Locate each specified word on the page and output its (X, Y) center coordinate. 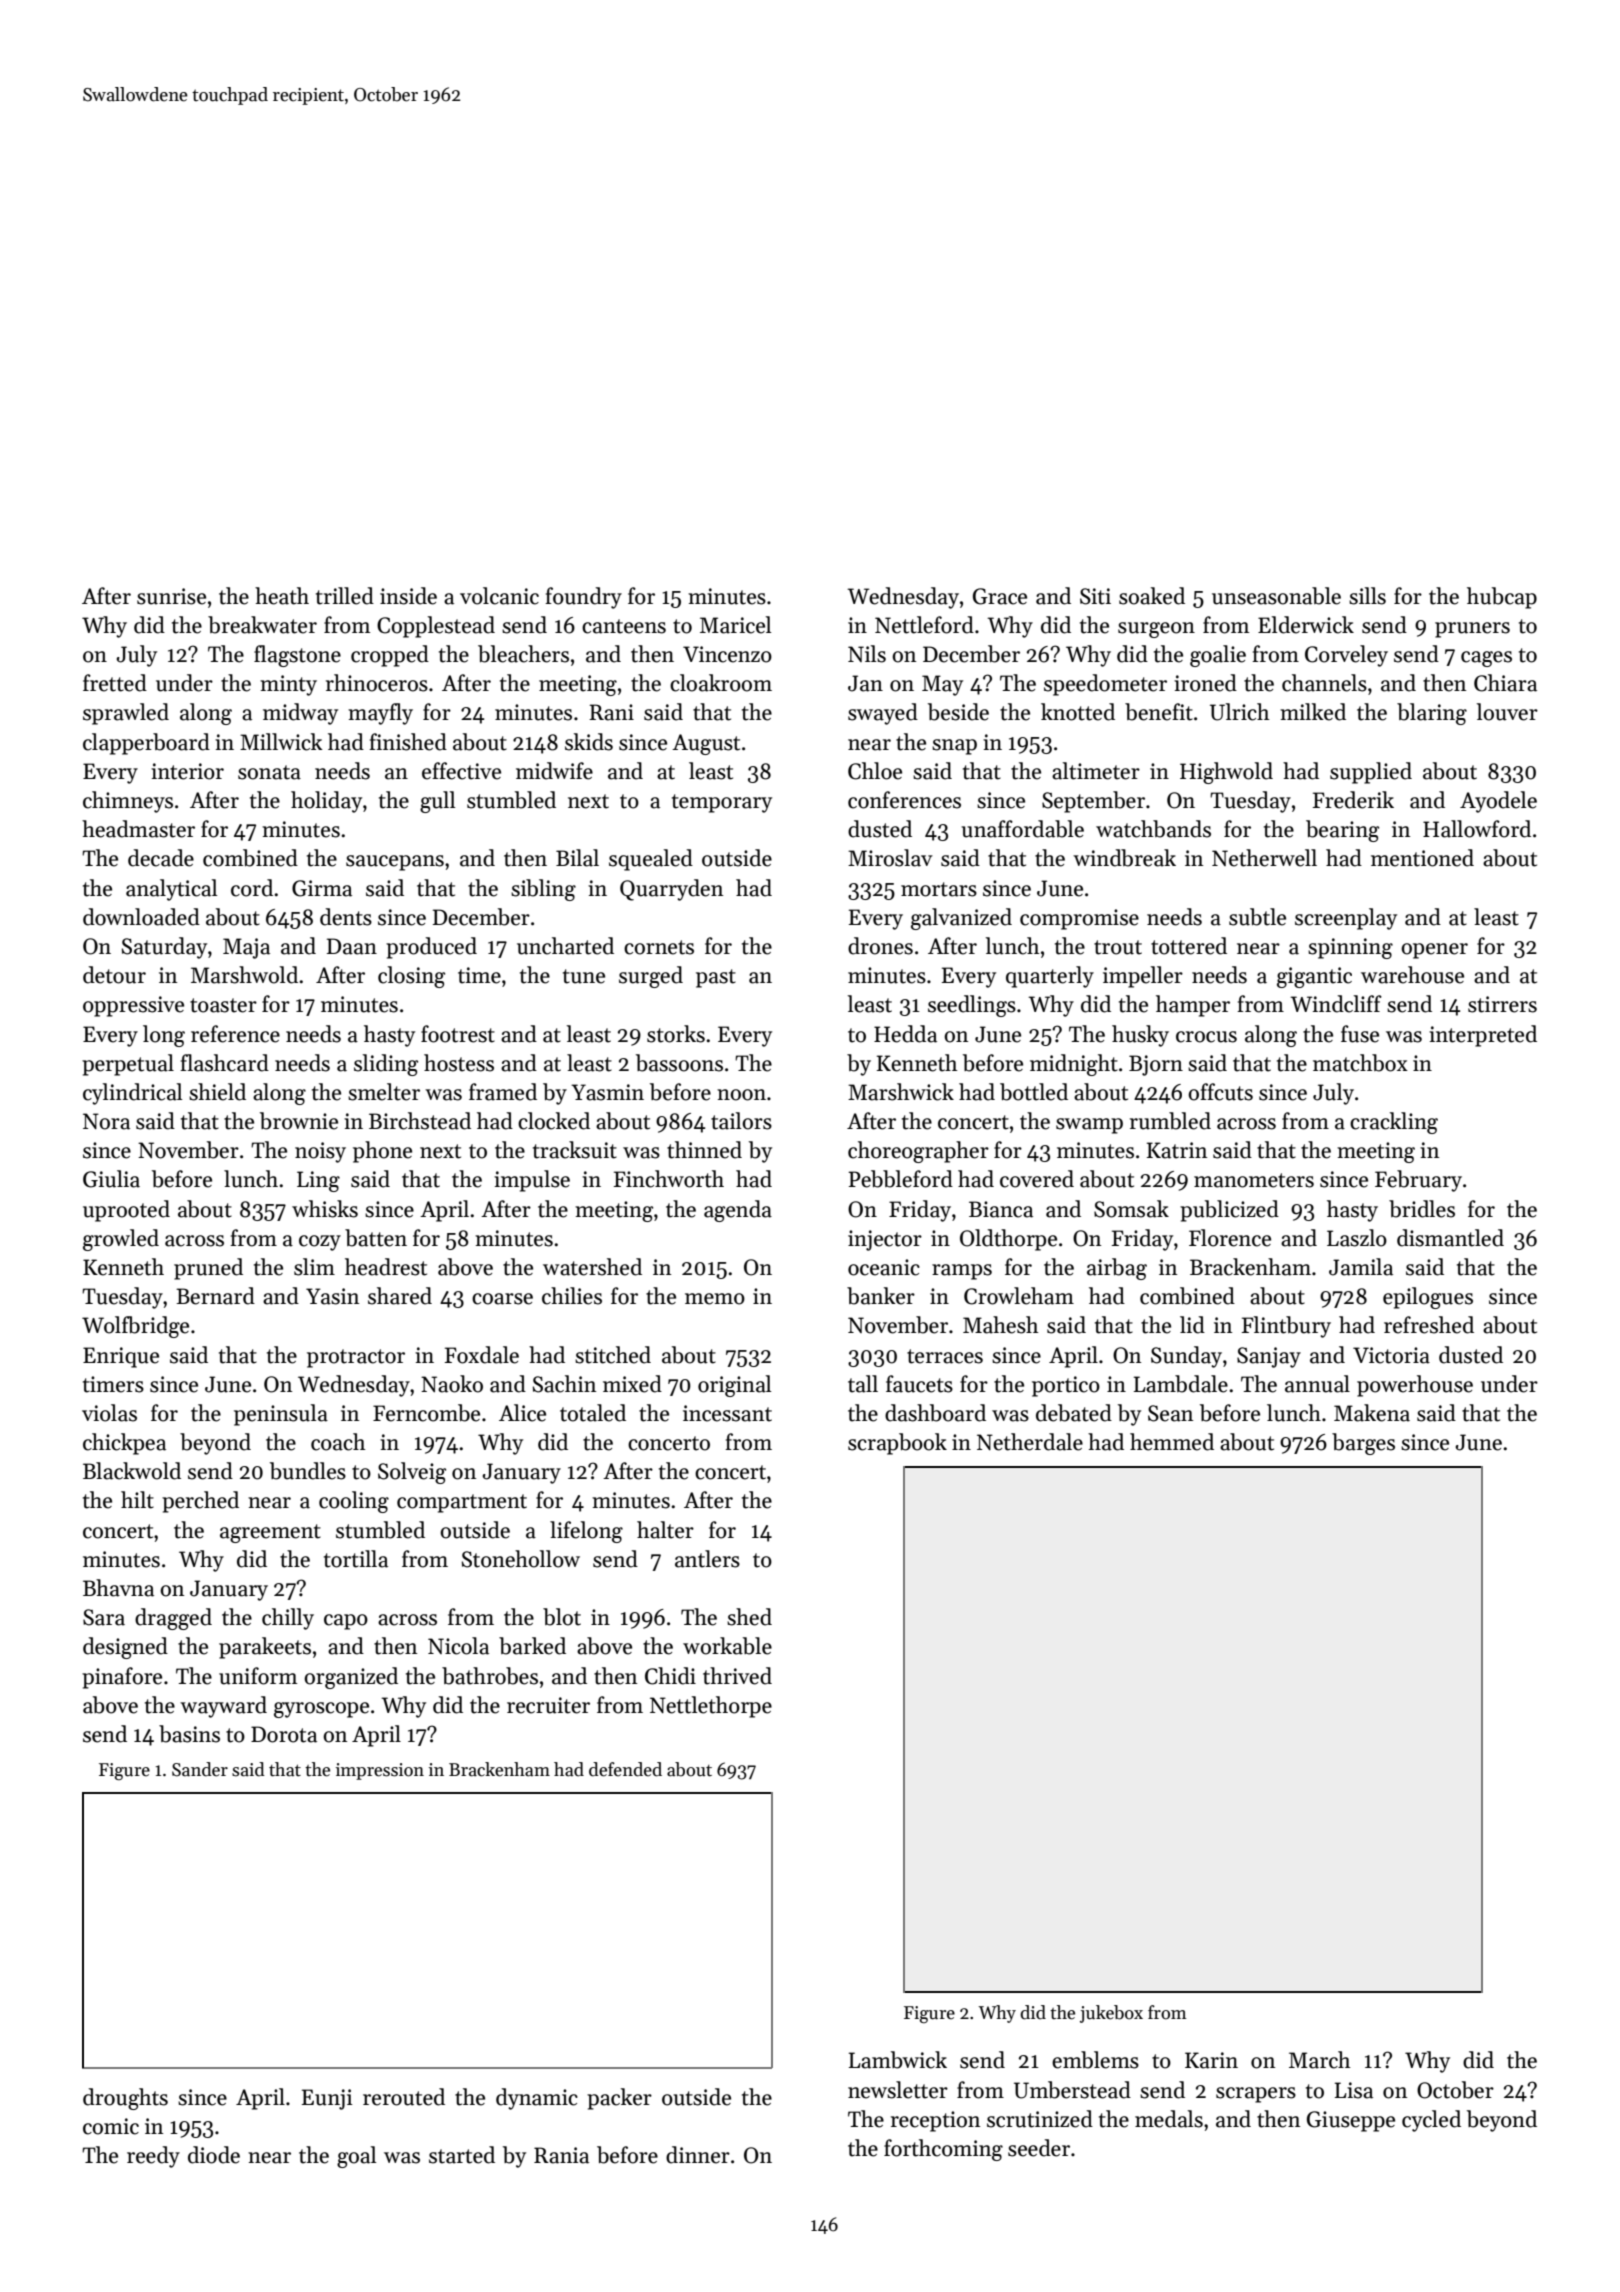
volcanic (499, 596)
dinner (698, 2155)
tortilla (356, 1559)
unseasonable (1276, 596)
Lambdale (1181, 1384)
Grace (1000, 596)
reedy (153, 2157)
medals (1169, 2119)
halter (665, 1530)
